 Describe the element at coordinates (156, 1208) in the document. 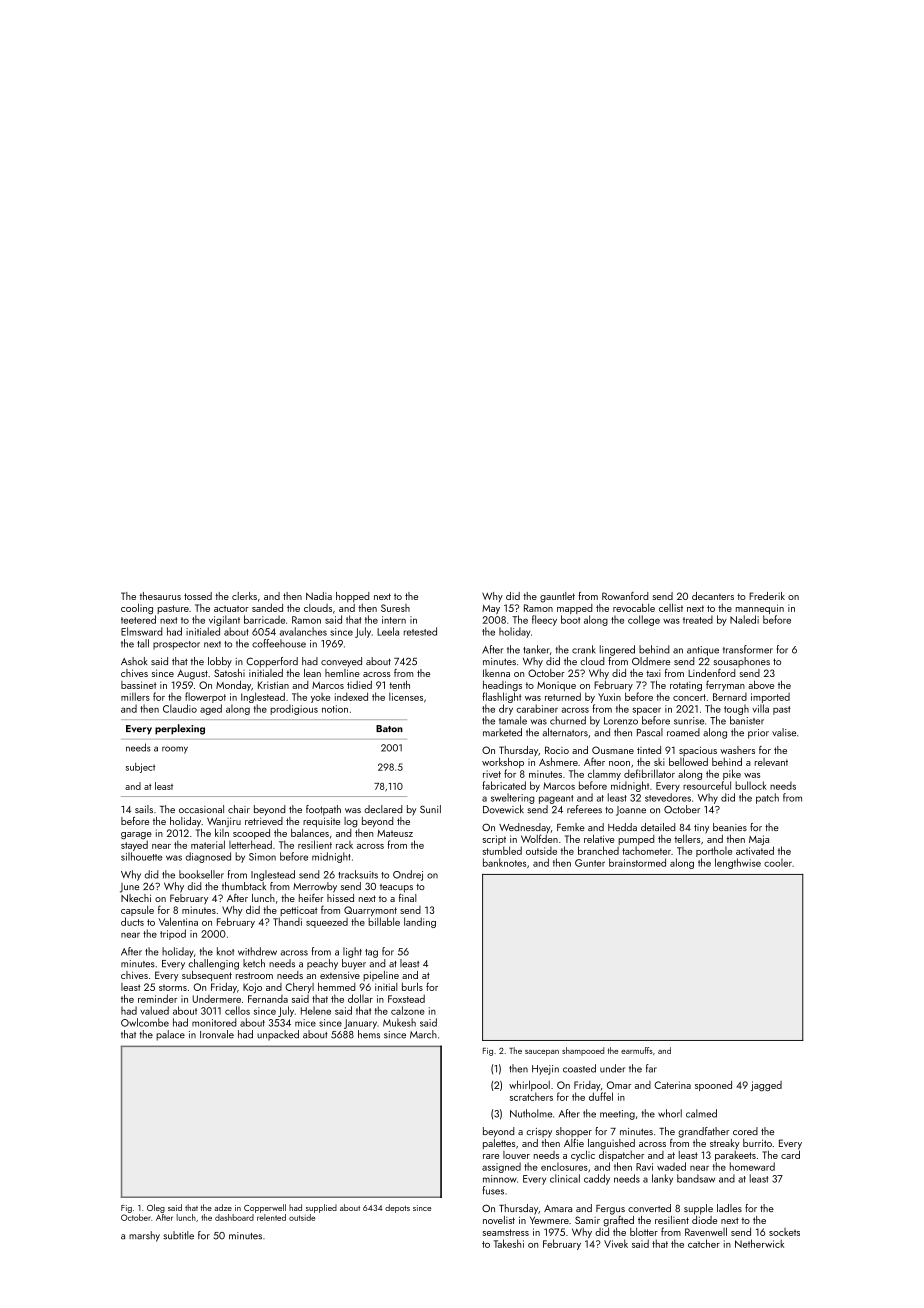

I see `Oleg` at that location.
